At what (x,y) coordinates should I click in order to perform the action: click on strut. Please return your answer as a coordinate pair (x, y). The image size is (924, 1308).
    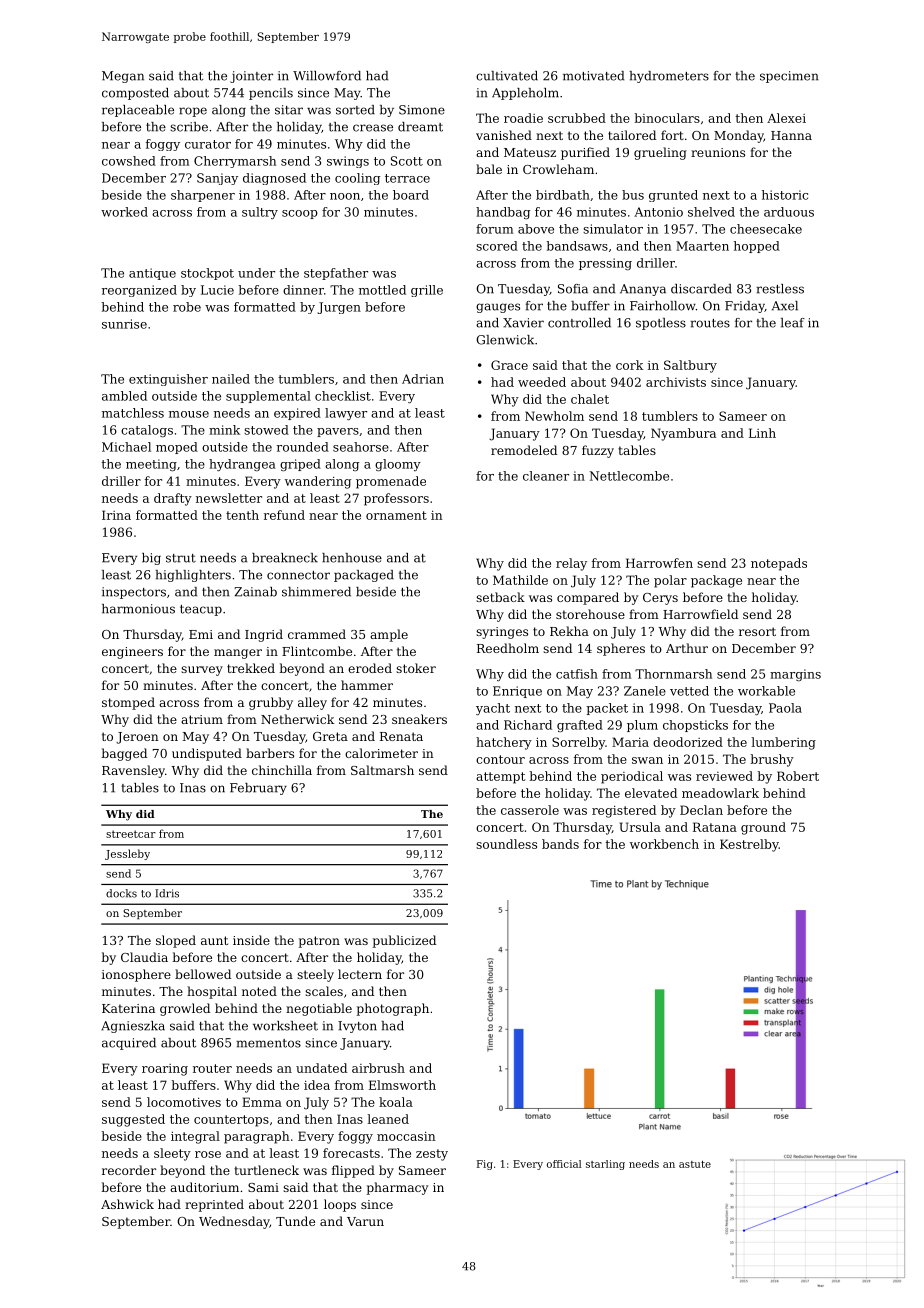
    Looking at the image, I should click on (181, 558).
